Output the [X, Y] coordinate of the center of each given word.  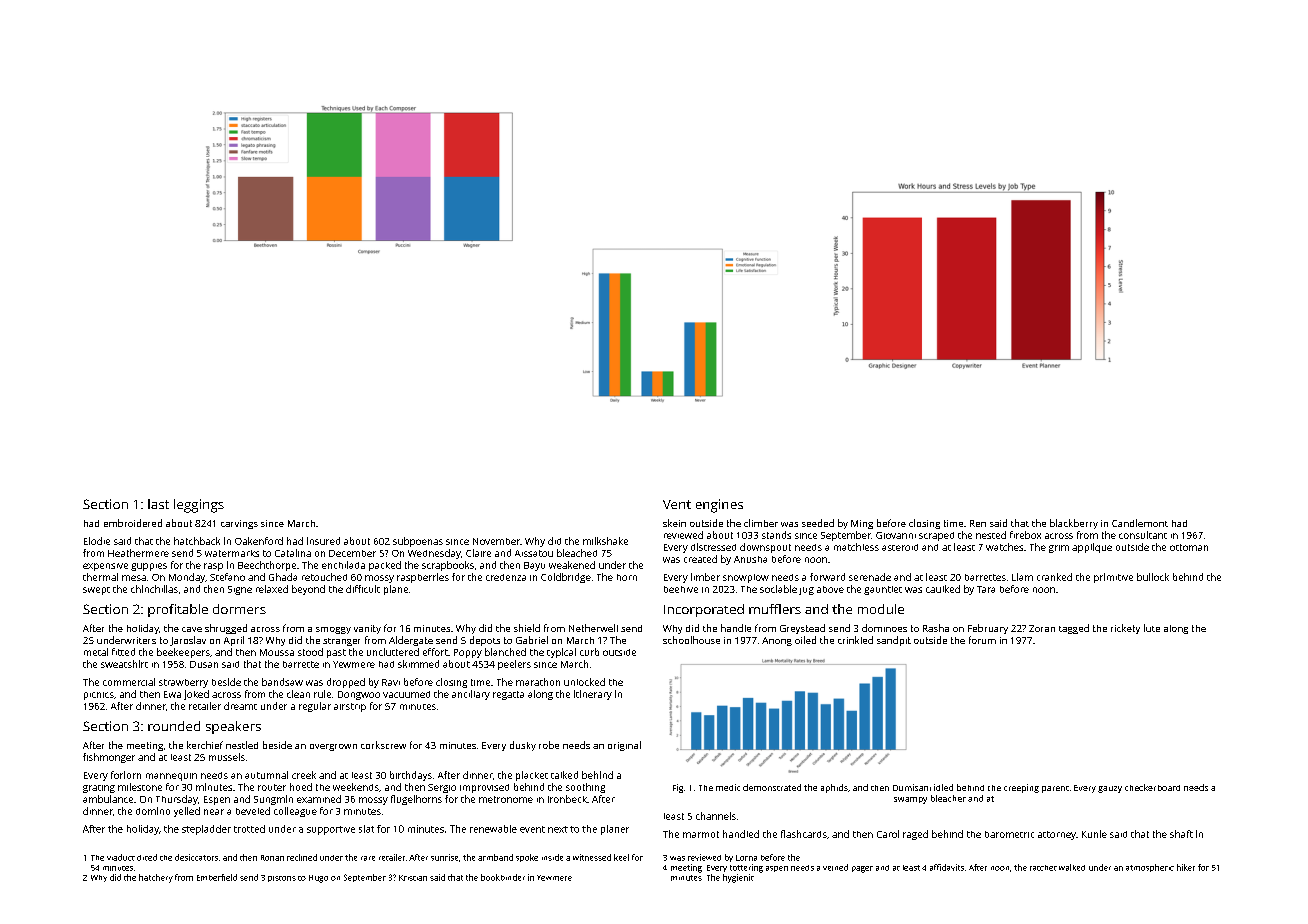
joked [196, 695]
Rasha [936, 628]
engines [719, 506]
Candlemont [1140, 523]
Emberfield [217, 877]
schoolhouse [691, 640]
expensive [105, 567]
